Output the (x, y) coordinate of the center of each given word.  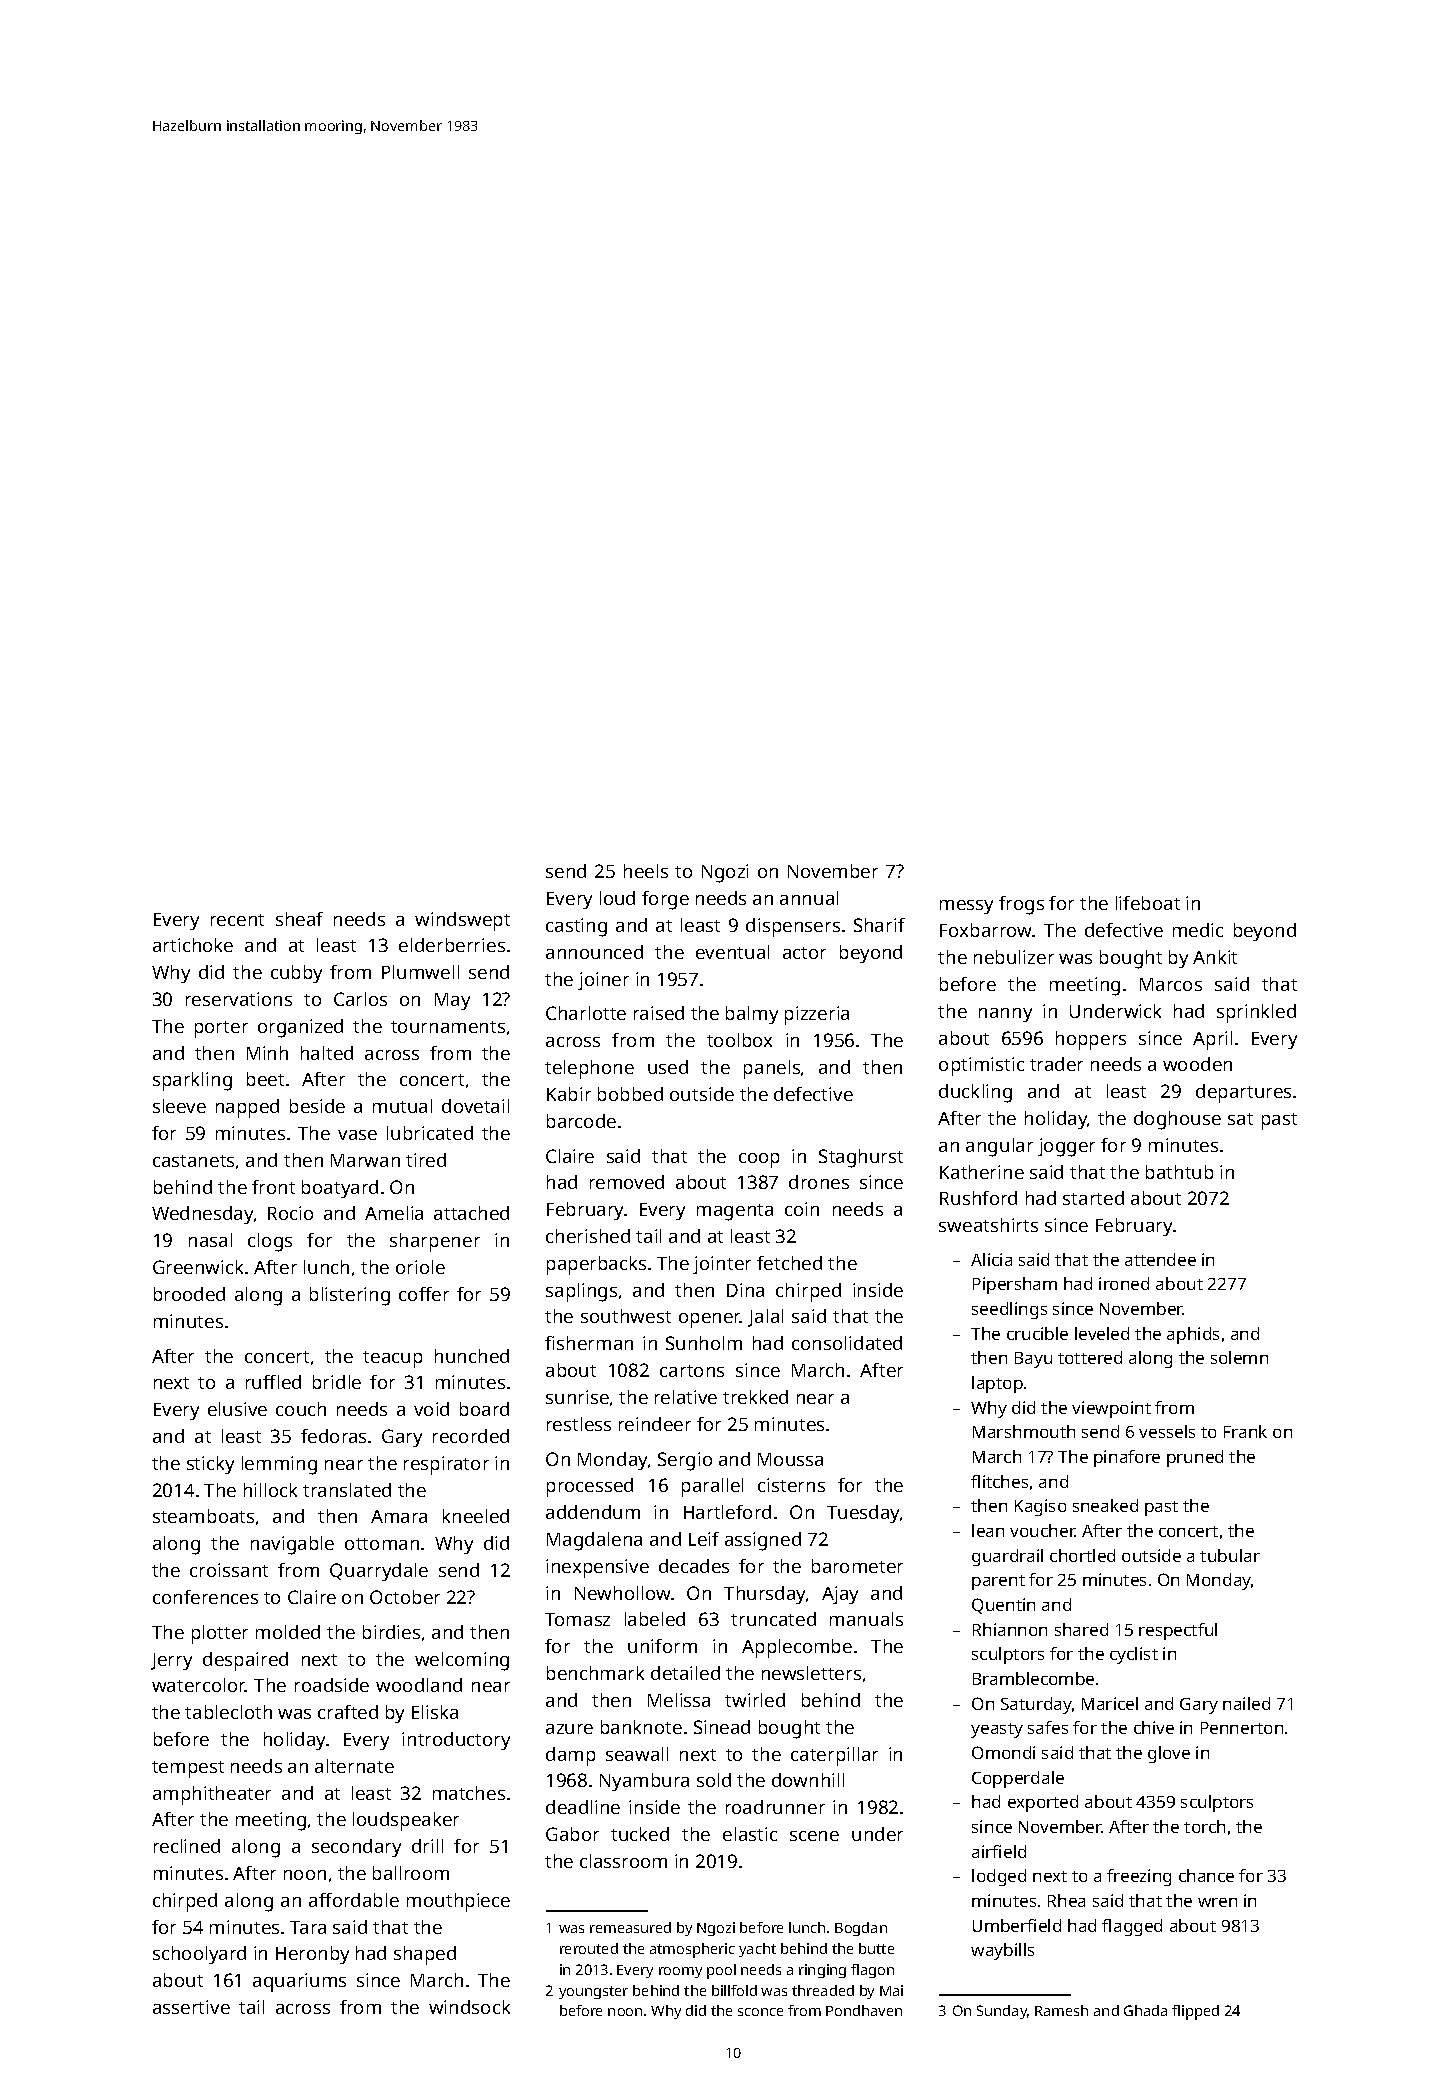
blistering (350, 1296)
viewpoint (1111, 1409)
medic (1198, 930)
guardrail (1007, 1557)
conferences (205, 1597)
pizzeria (817, 1015)
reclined (187, 1846)
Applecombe (797, 1648)
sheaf (299, 919)
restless (579, 1424)
